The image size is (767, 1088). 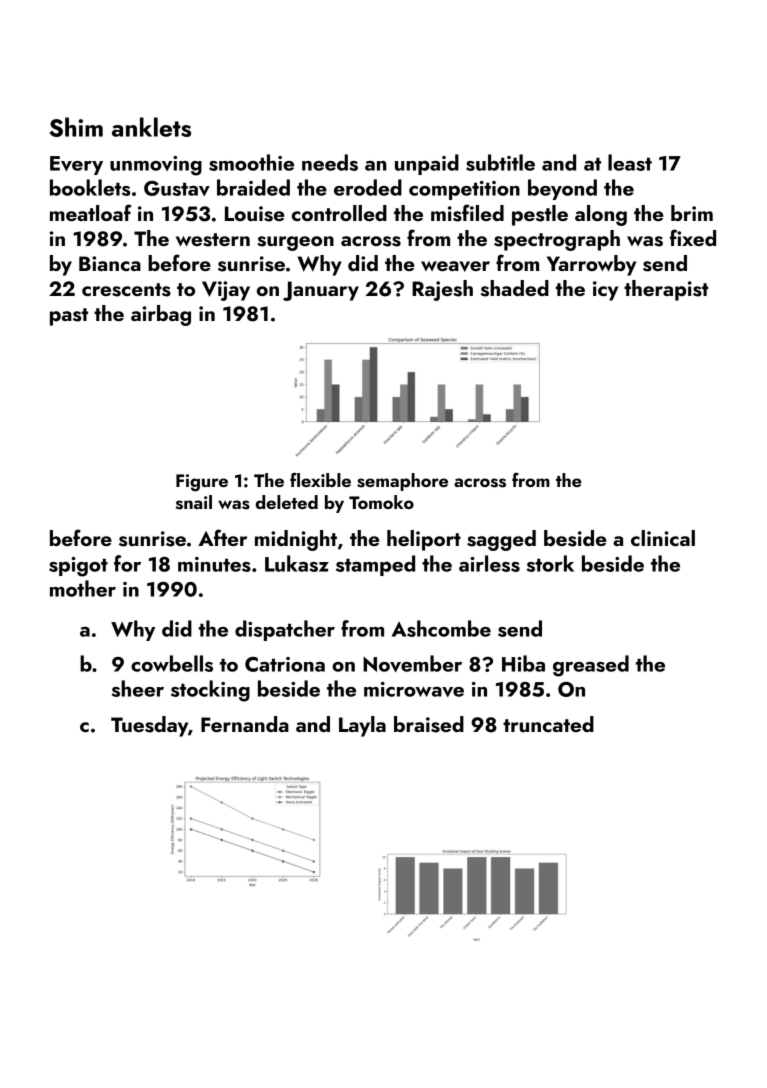 What do you see at coordinates (591, 666) in the screenshot?
I see `greased` at bounding box center [591, 666].
